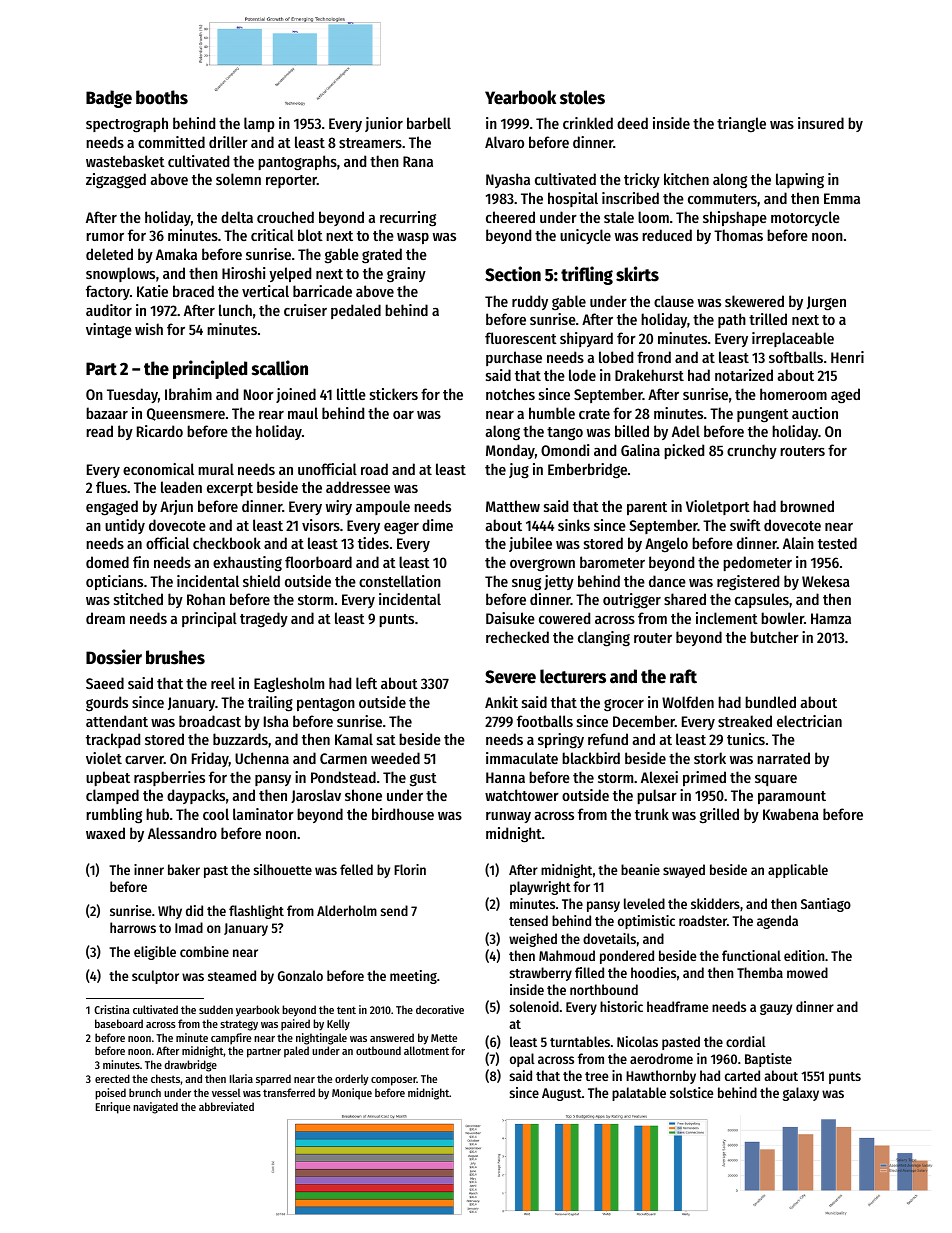  I want to click on grainy, so click(406, 275).
